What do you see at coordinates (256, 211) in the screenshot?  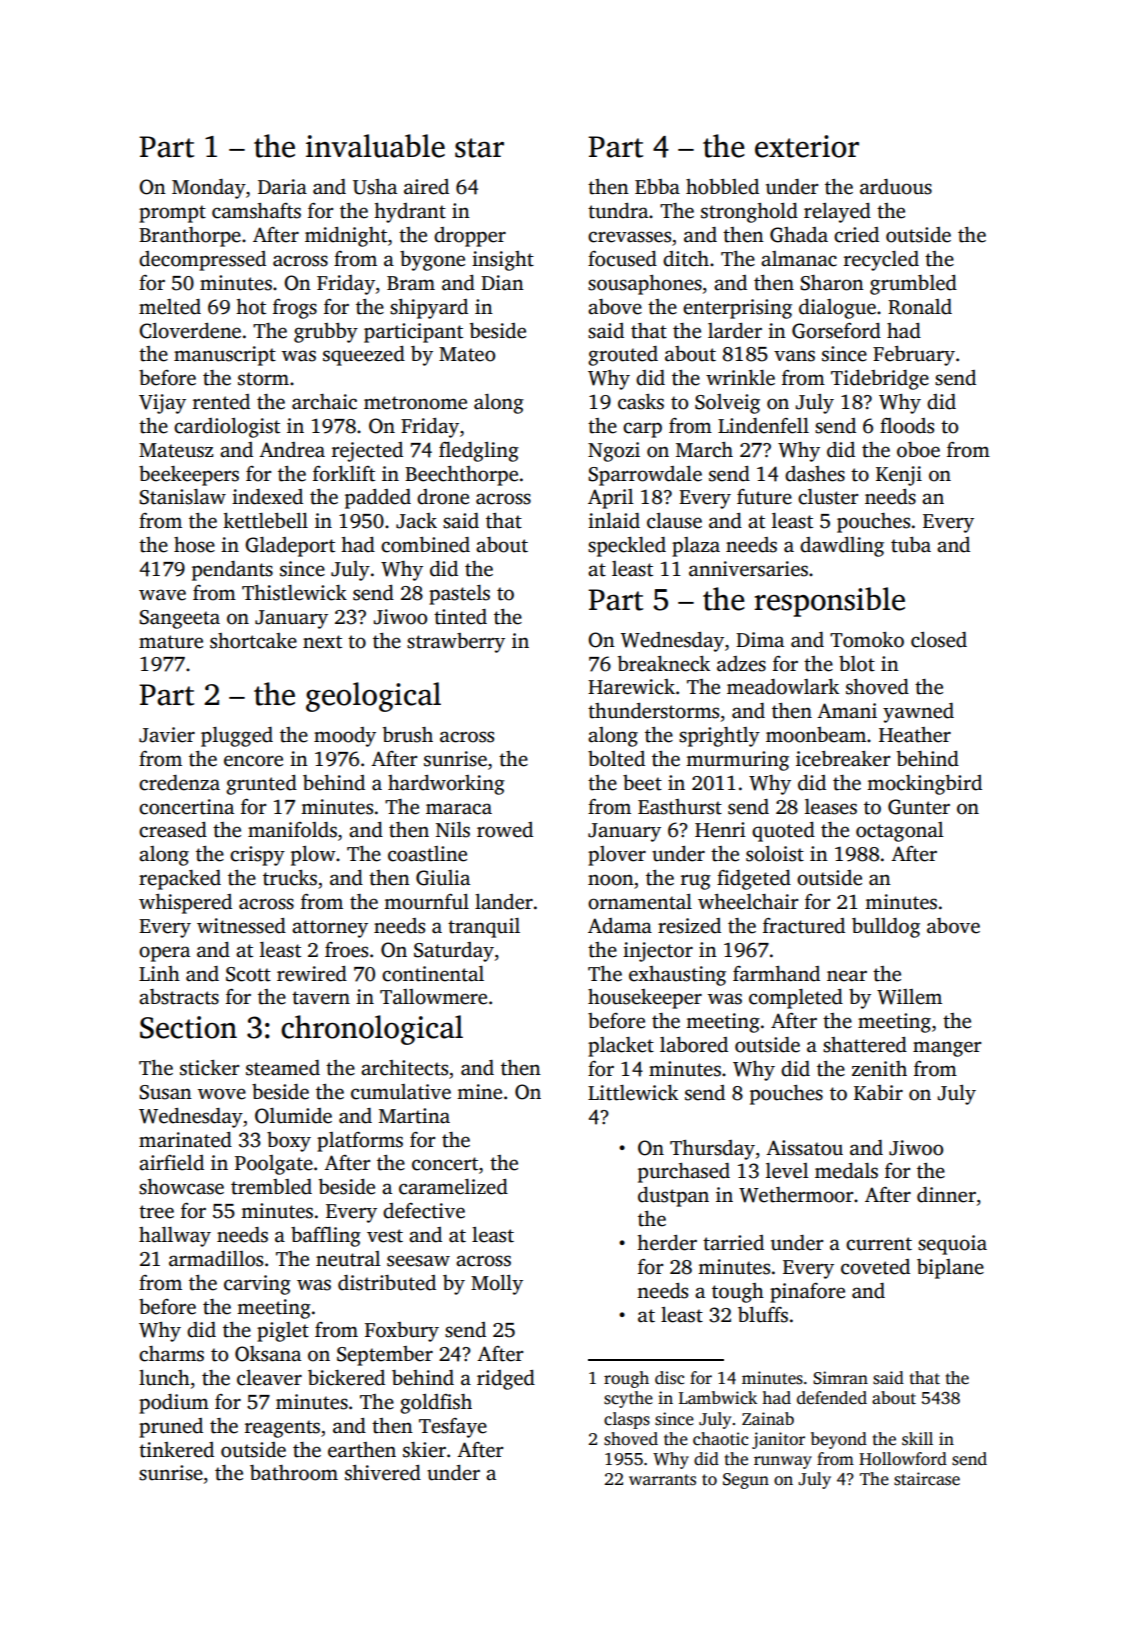 I see `camshafts` at bounding box center [256, 211].
